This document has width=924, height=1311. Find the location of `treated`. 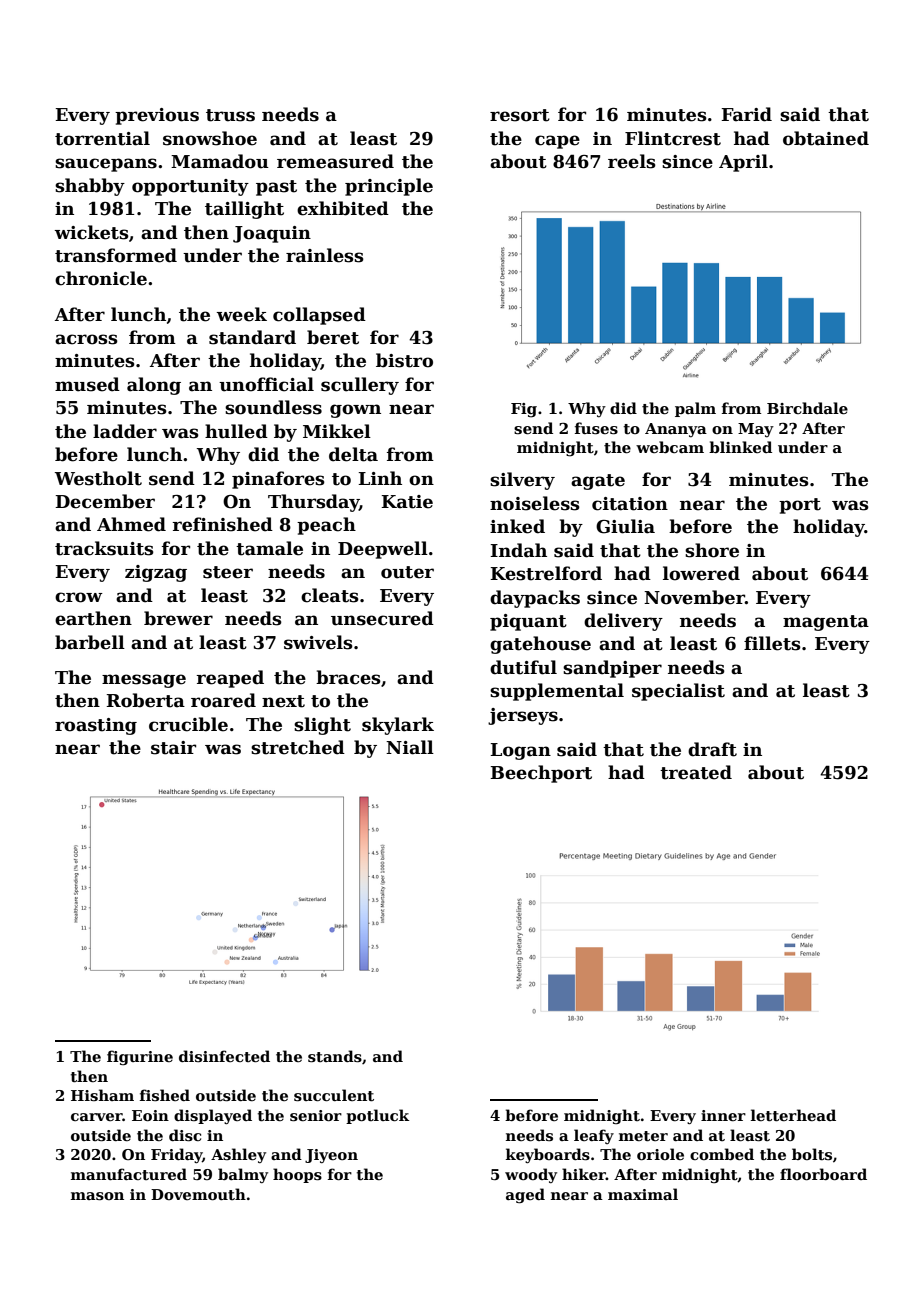

treated is located at coordinates (696, 772).
